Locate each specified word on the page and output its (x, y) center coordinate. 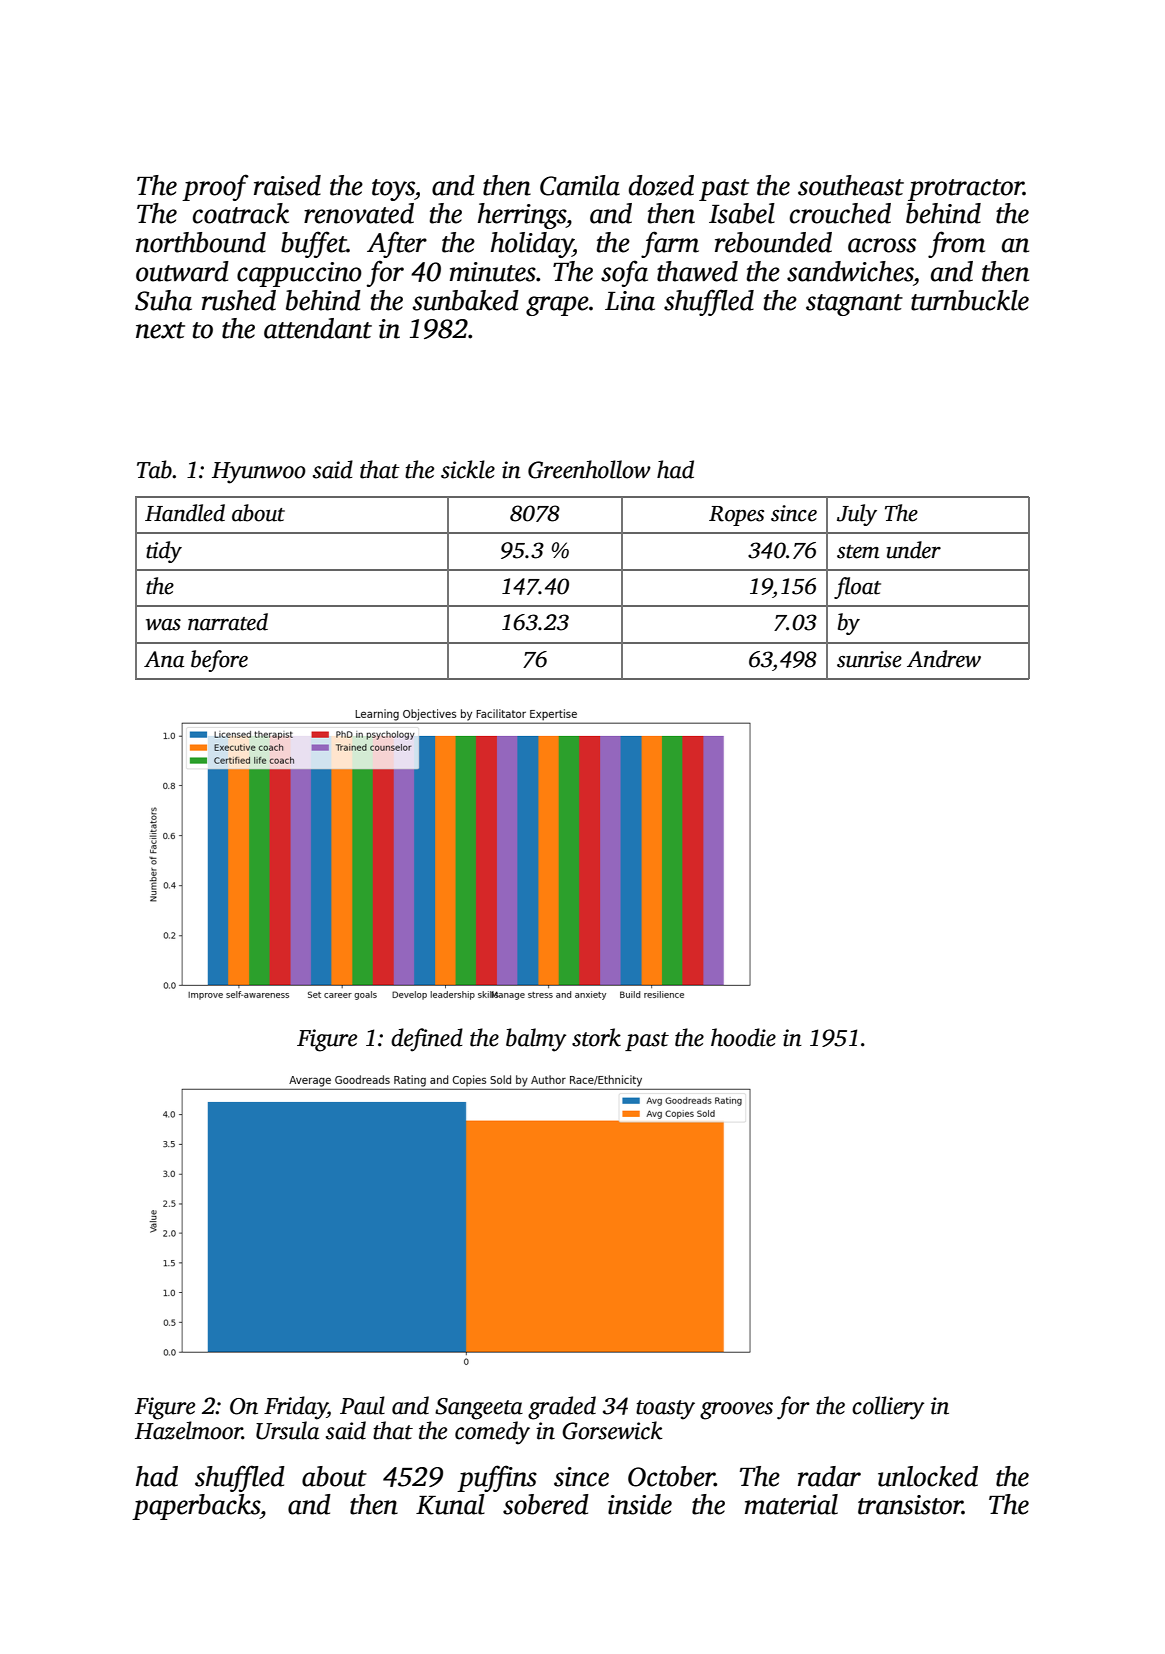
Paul (362, 1405)
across (882, 245)
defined (427, 1040)
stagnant (854, 305)
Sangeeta (479, 1409)
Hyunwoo (259, 473)
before (219, 661)
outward (182, 271)
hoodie (743, 1037)
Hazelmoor (188, 1430)
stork (596, 1037)
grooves (736, 1411)
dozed (661, 185)
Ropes (736, 516)
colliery (888, 1408)
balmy (536, 1040)
